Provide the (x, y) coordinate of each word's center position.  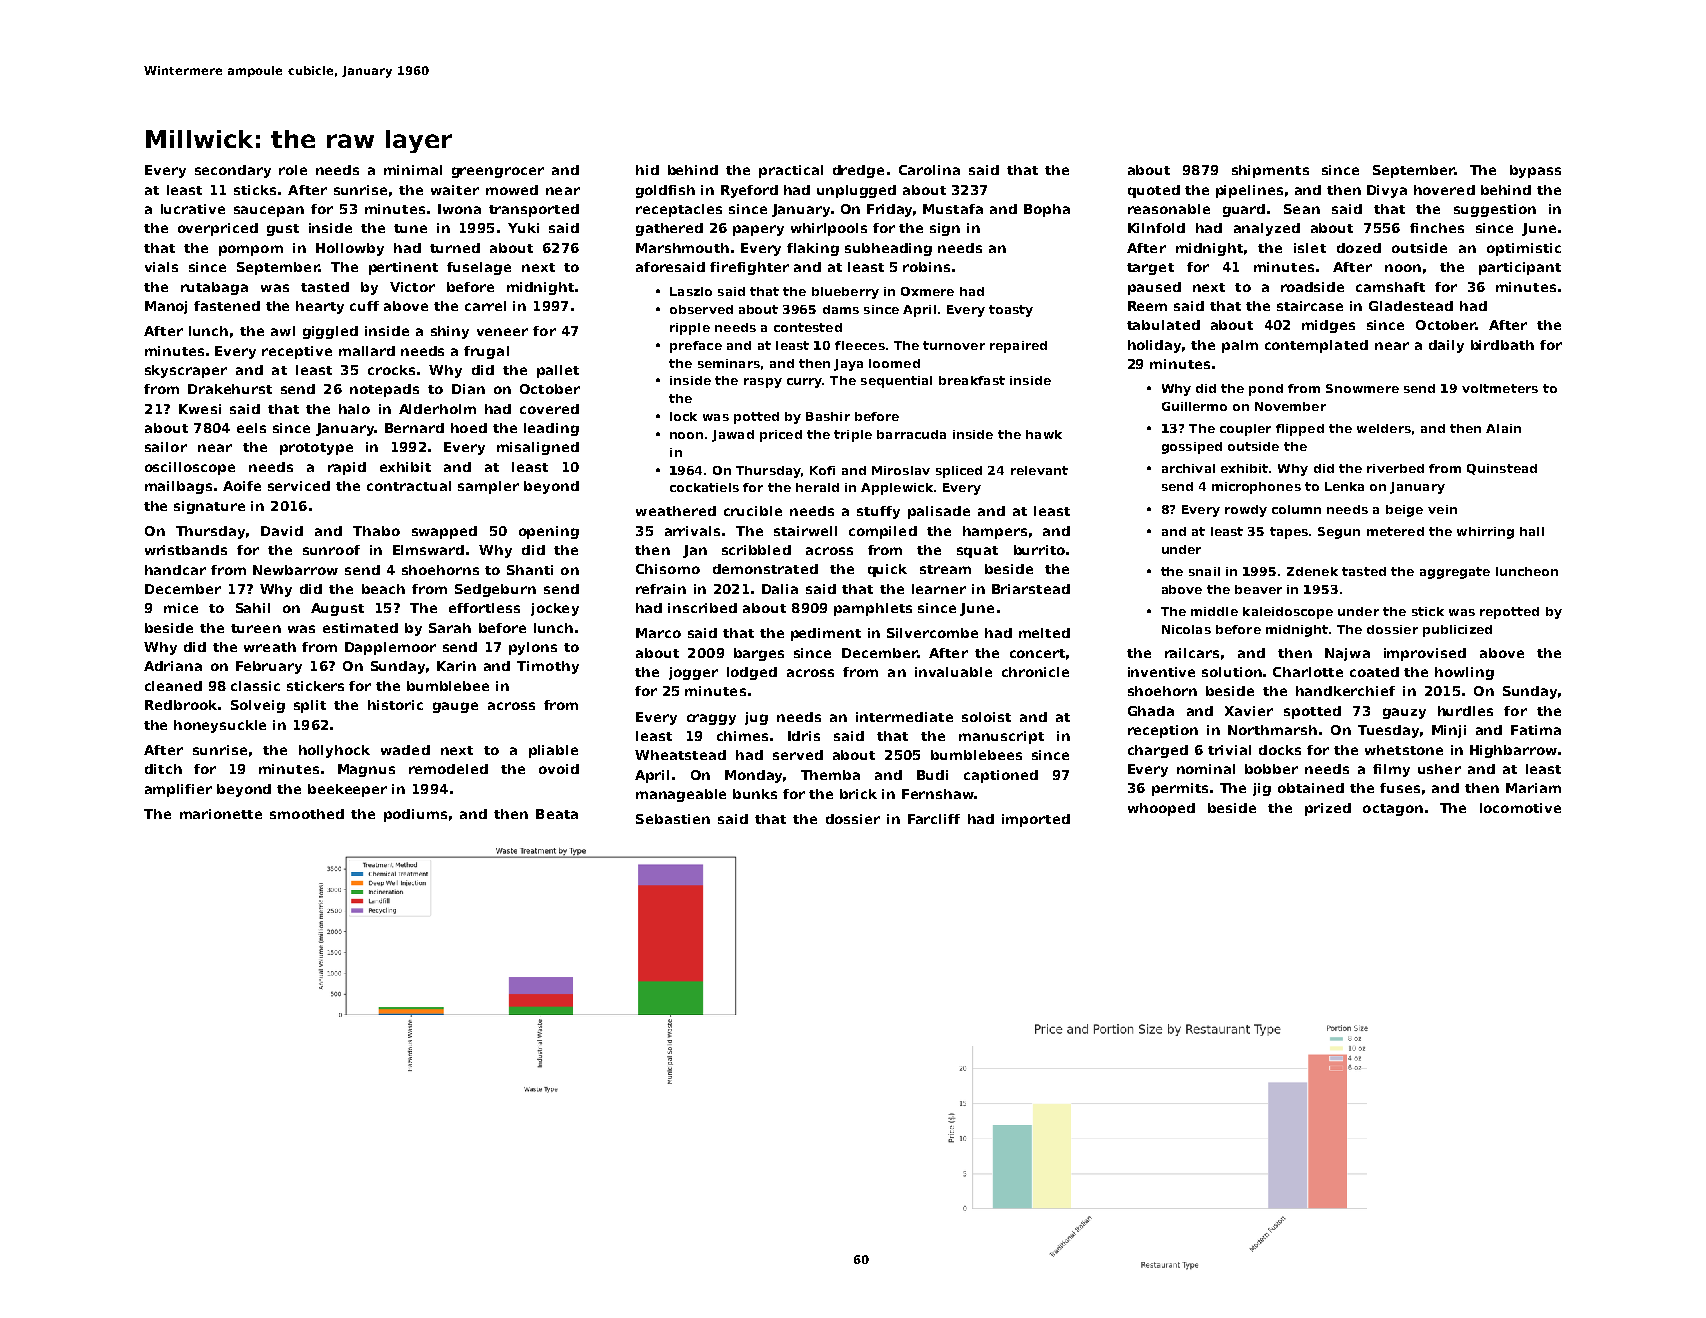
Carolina (929, 170)
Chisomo (668, 569)
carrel (485, 306)
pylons (533, 648)
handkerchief (1345, 691)
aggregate (1455, 573)
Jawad (733, 436)
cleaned (173, 686)
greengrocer (498, 172)
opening (549, 532)
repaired (1018, 347)
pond (1266, 390)
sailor (166, 447)
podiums (415, 815)
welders (1384, 428)
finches (1437, 228)
